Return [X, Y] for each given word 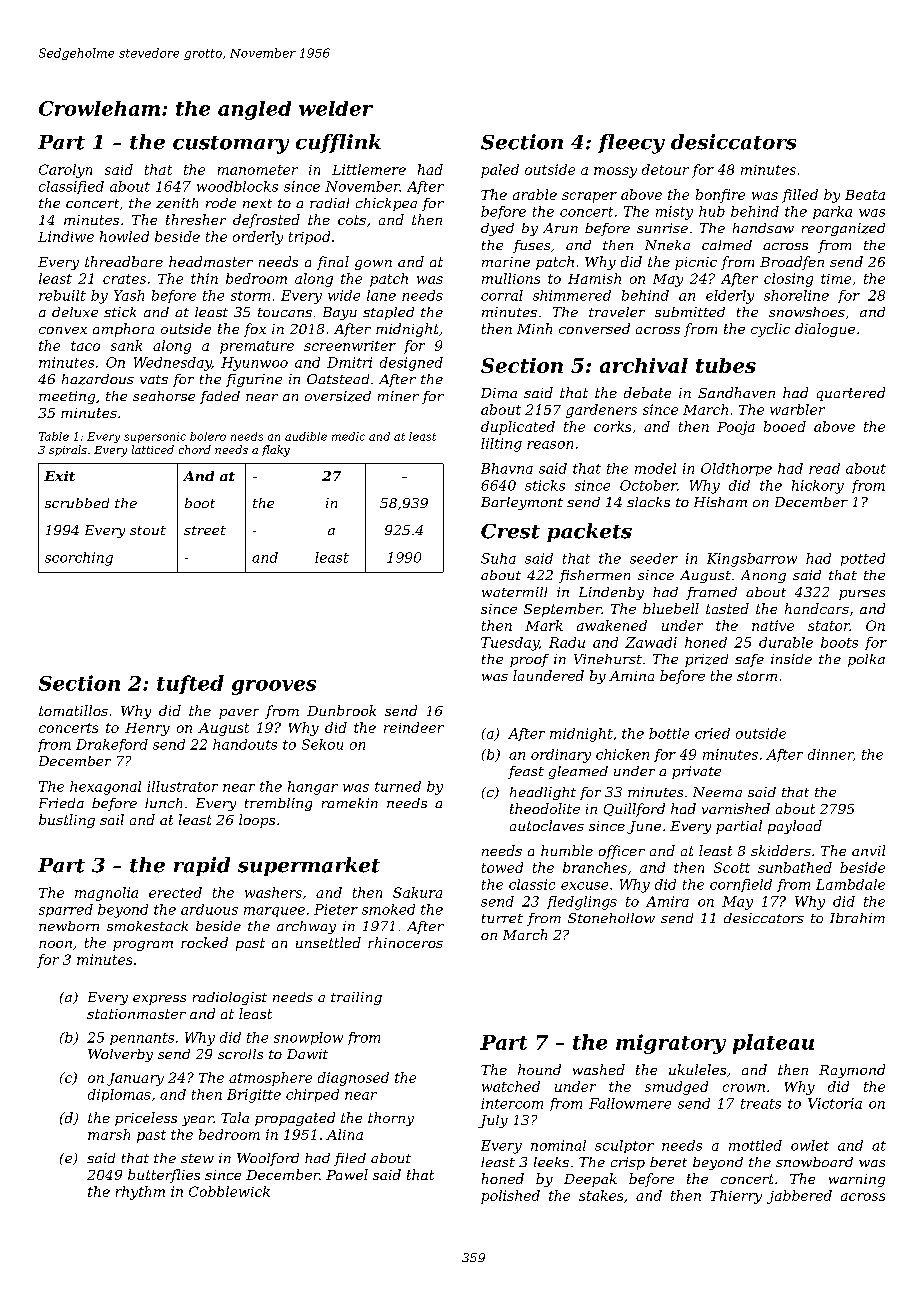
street [205, 530]
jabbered [799, 1197]
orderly [258, 238]
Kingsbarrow [752, 560]
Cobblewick [229, 1191]
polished [510, 1197]
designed [411, 364]
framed [711, 593]
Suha [498, 558]
